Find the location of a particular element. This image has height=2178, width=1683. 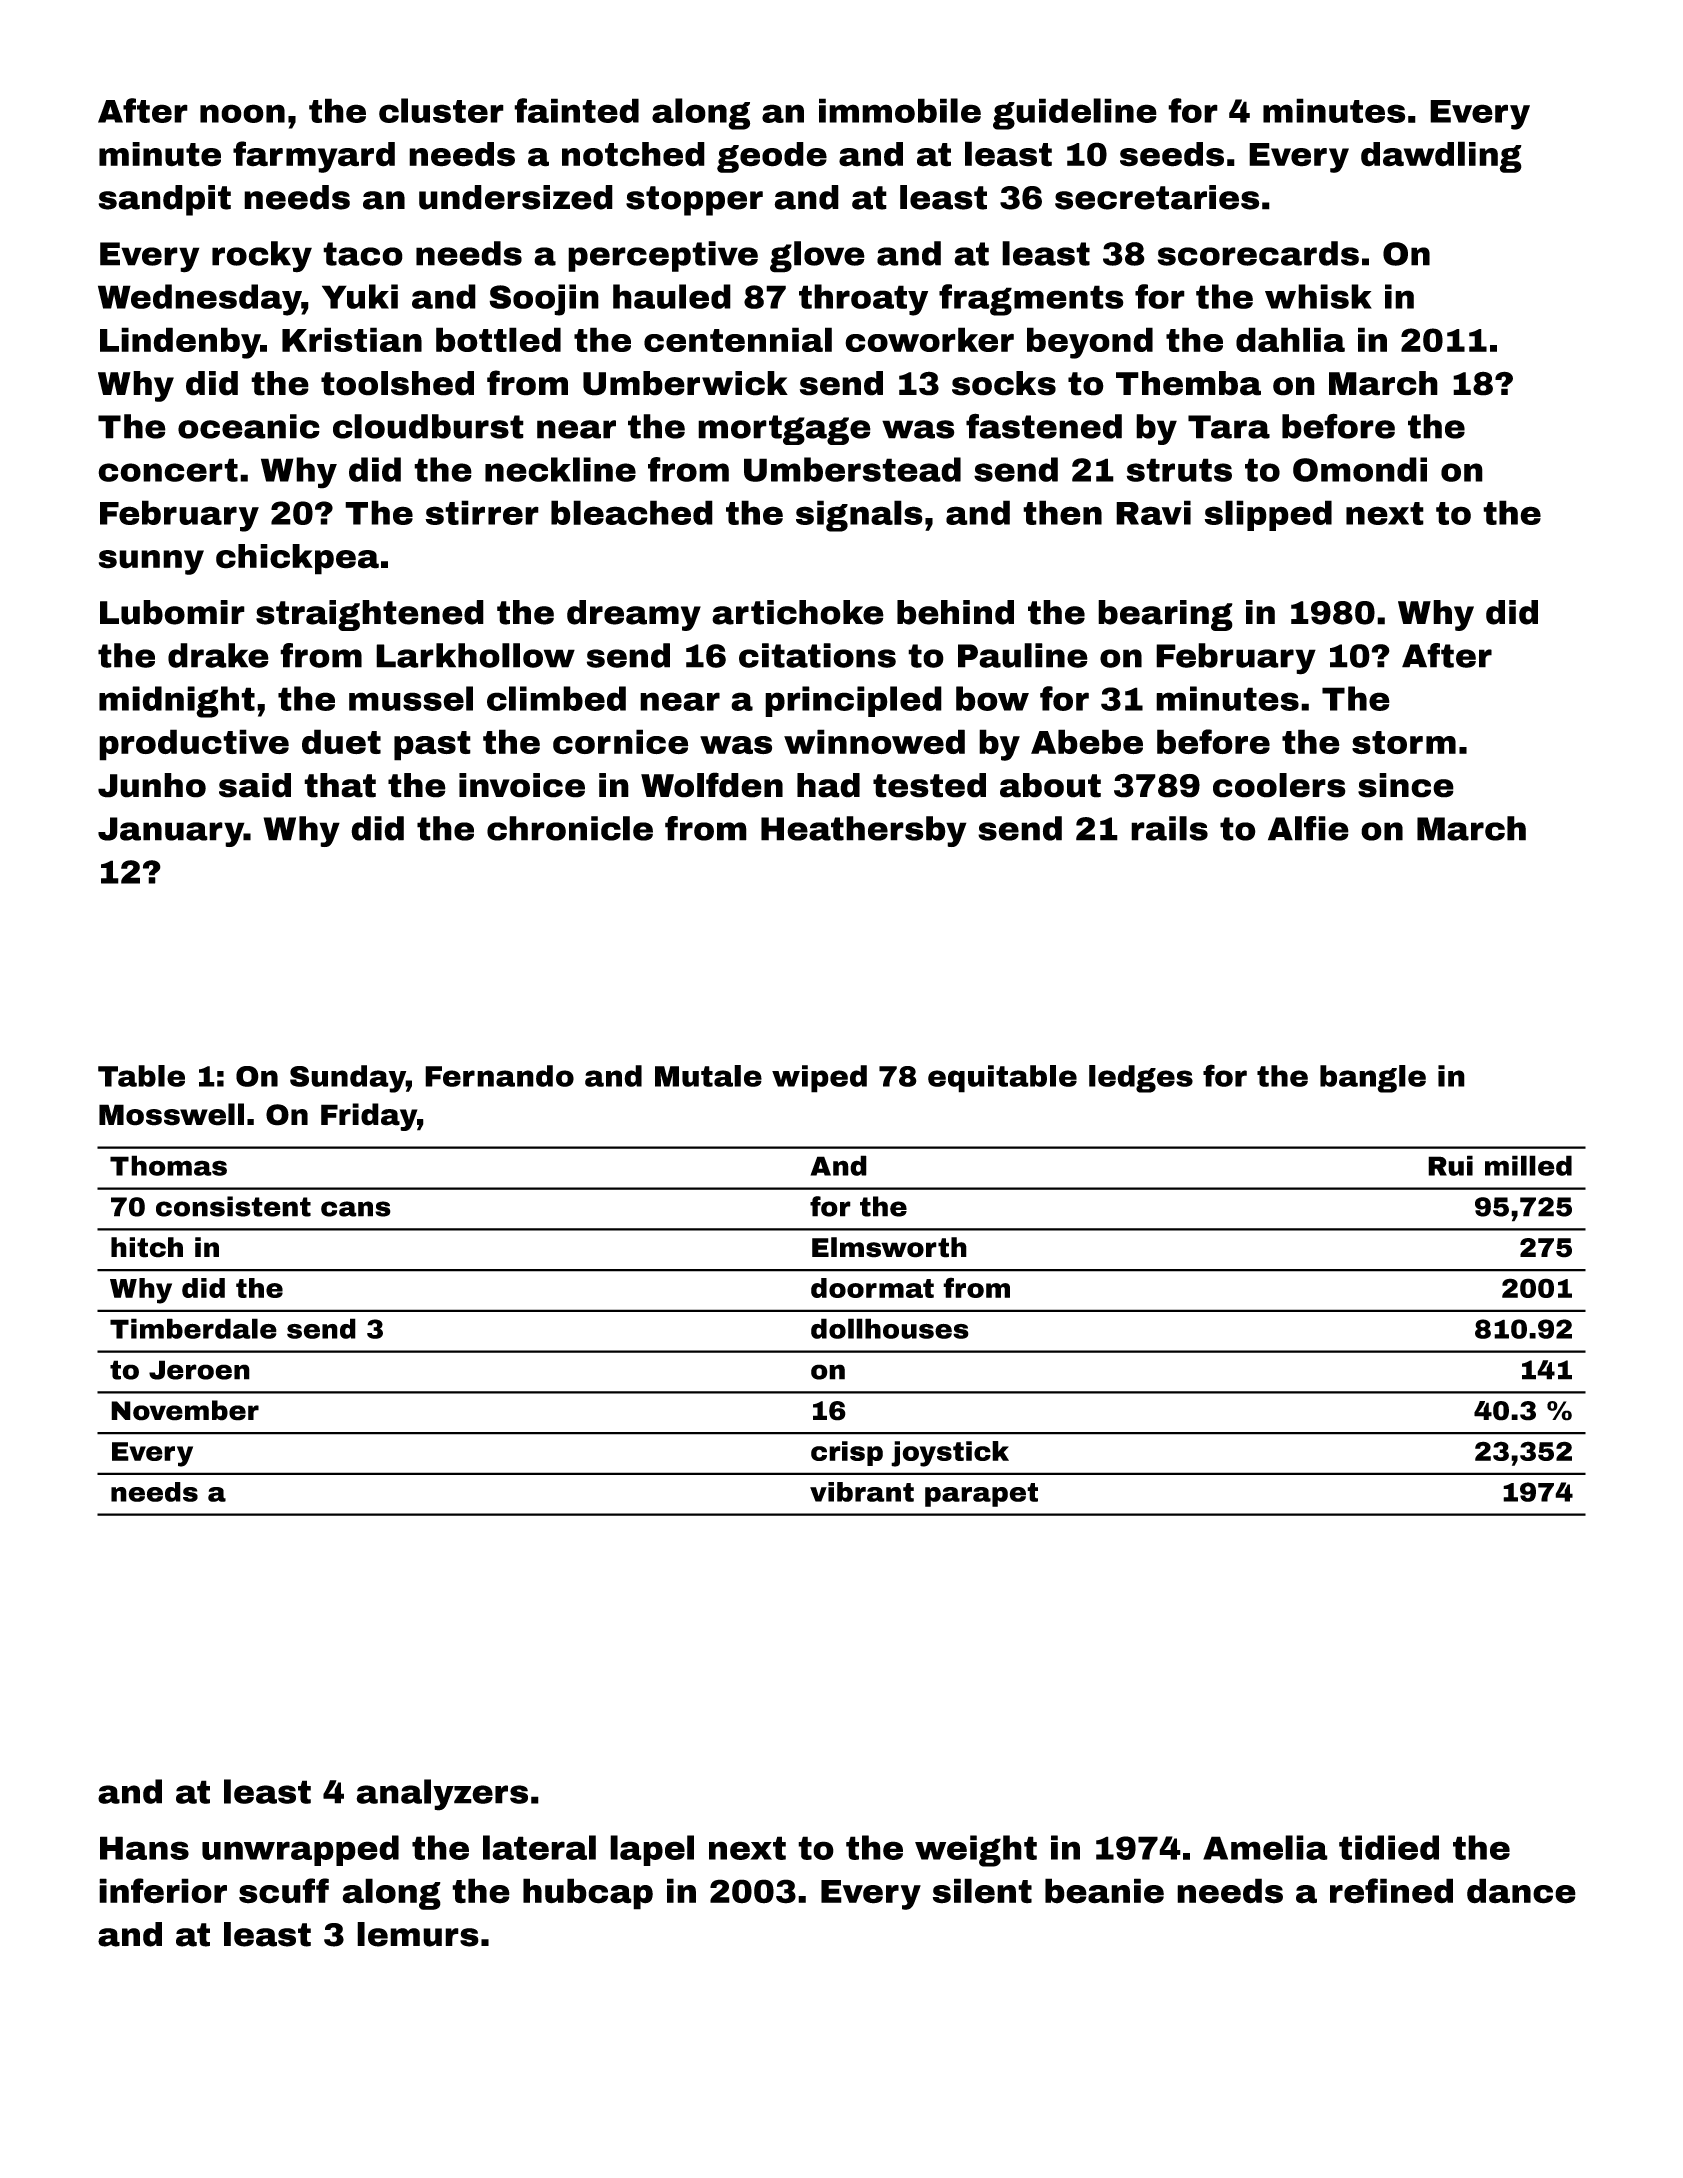

vibrant is located at coordinates (862, 1492).
